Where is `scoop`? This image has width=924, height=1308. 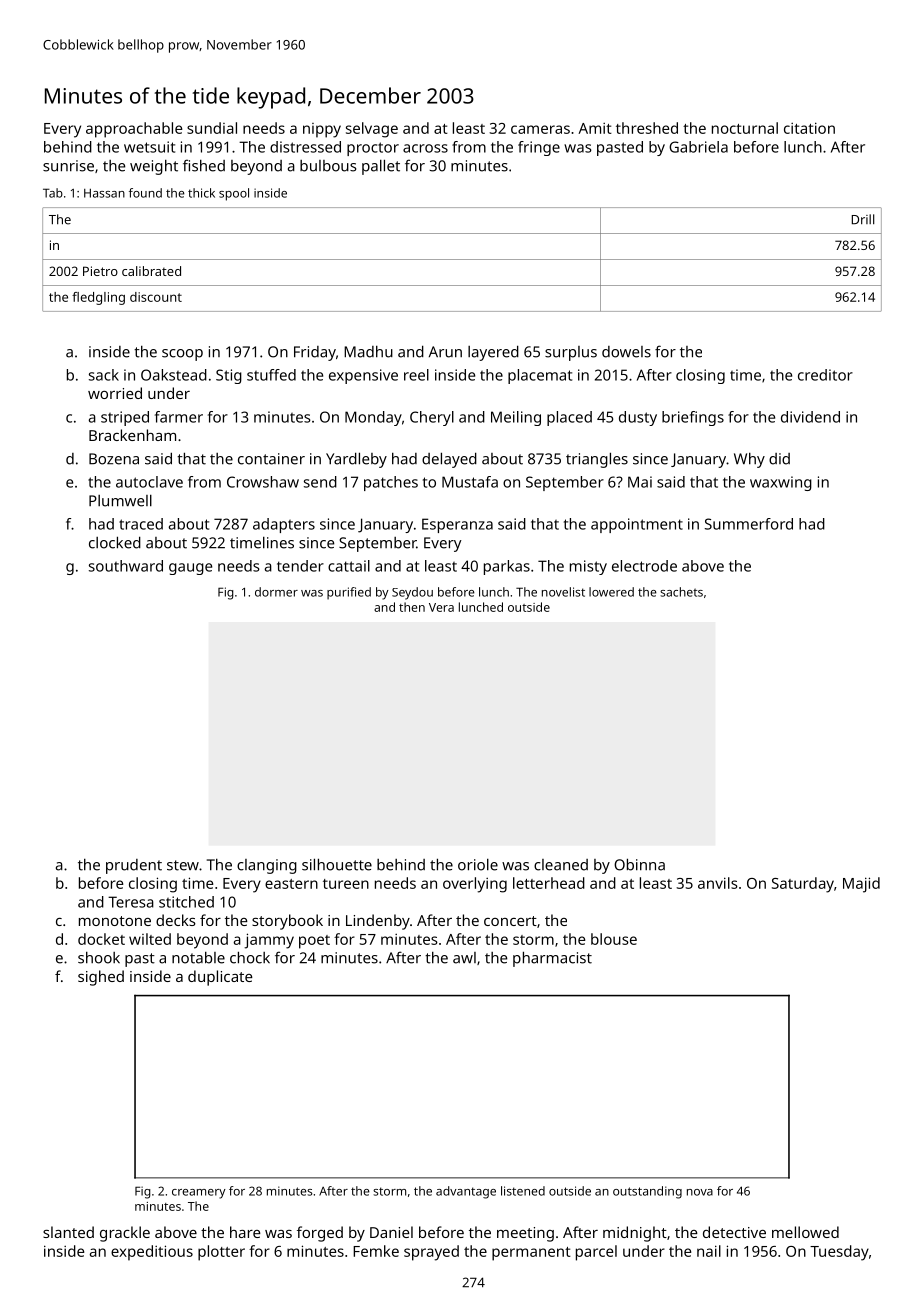 scoop is located at coordinates (182, 355).
